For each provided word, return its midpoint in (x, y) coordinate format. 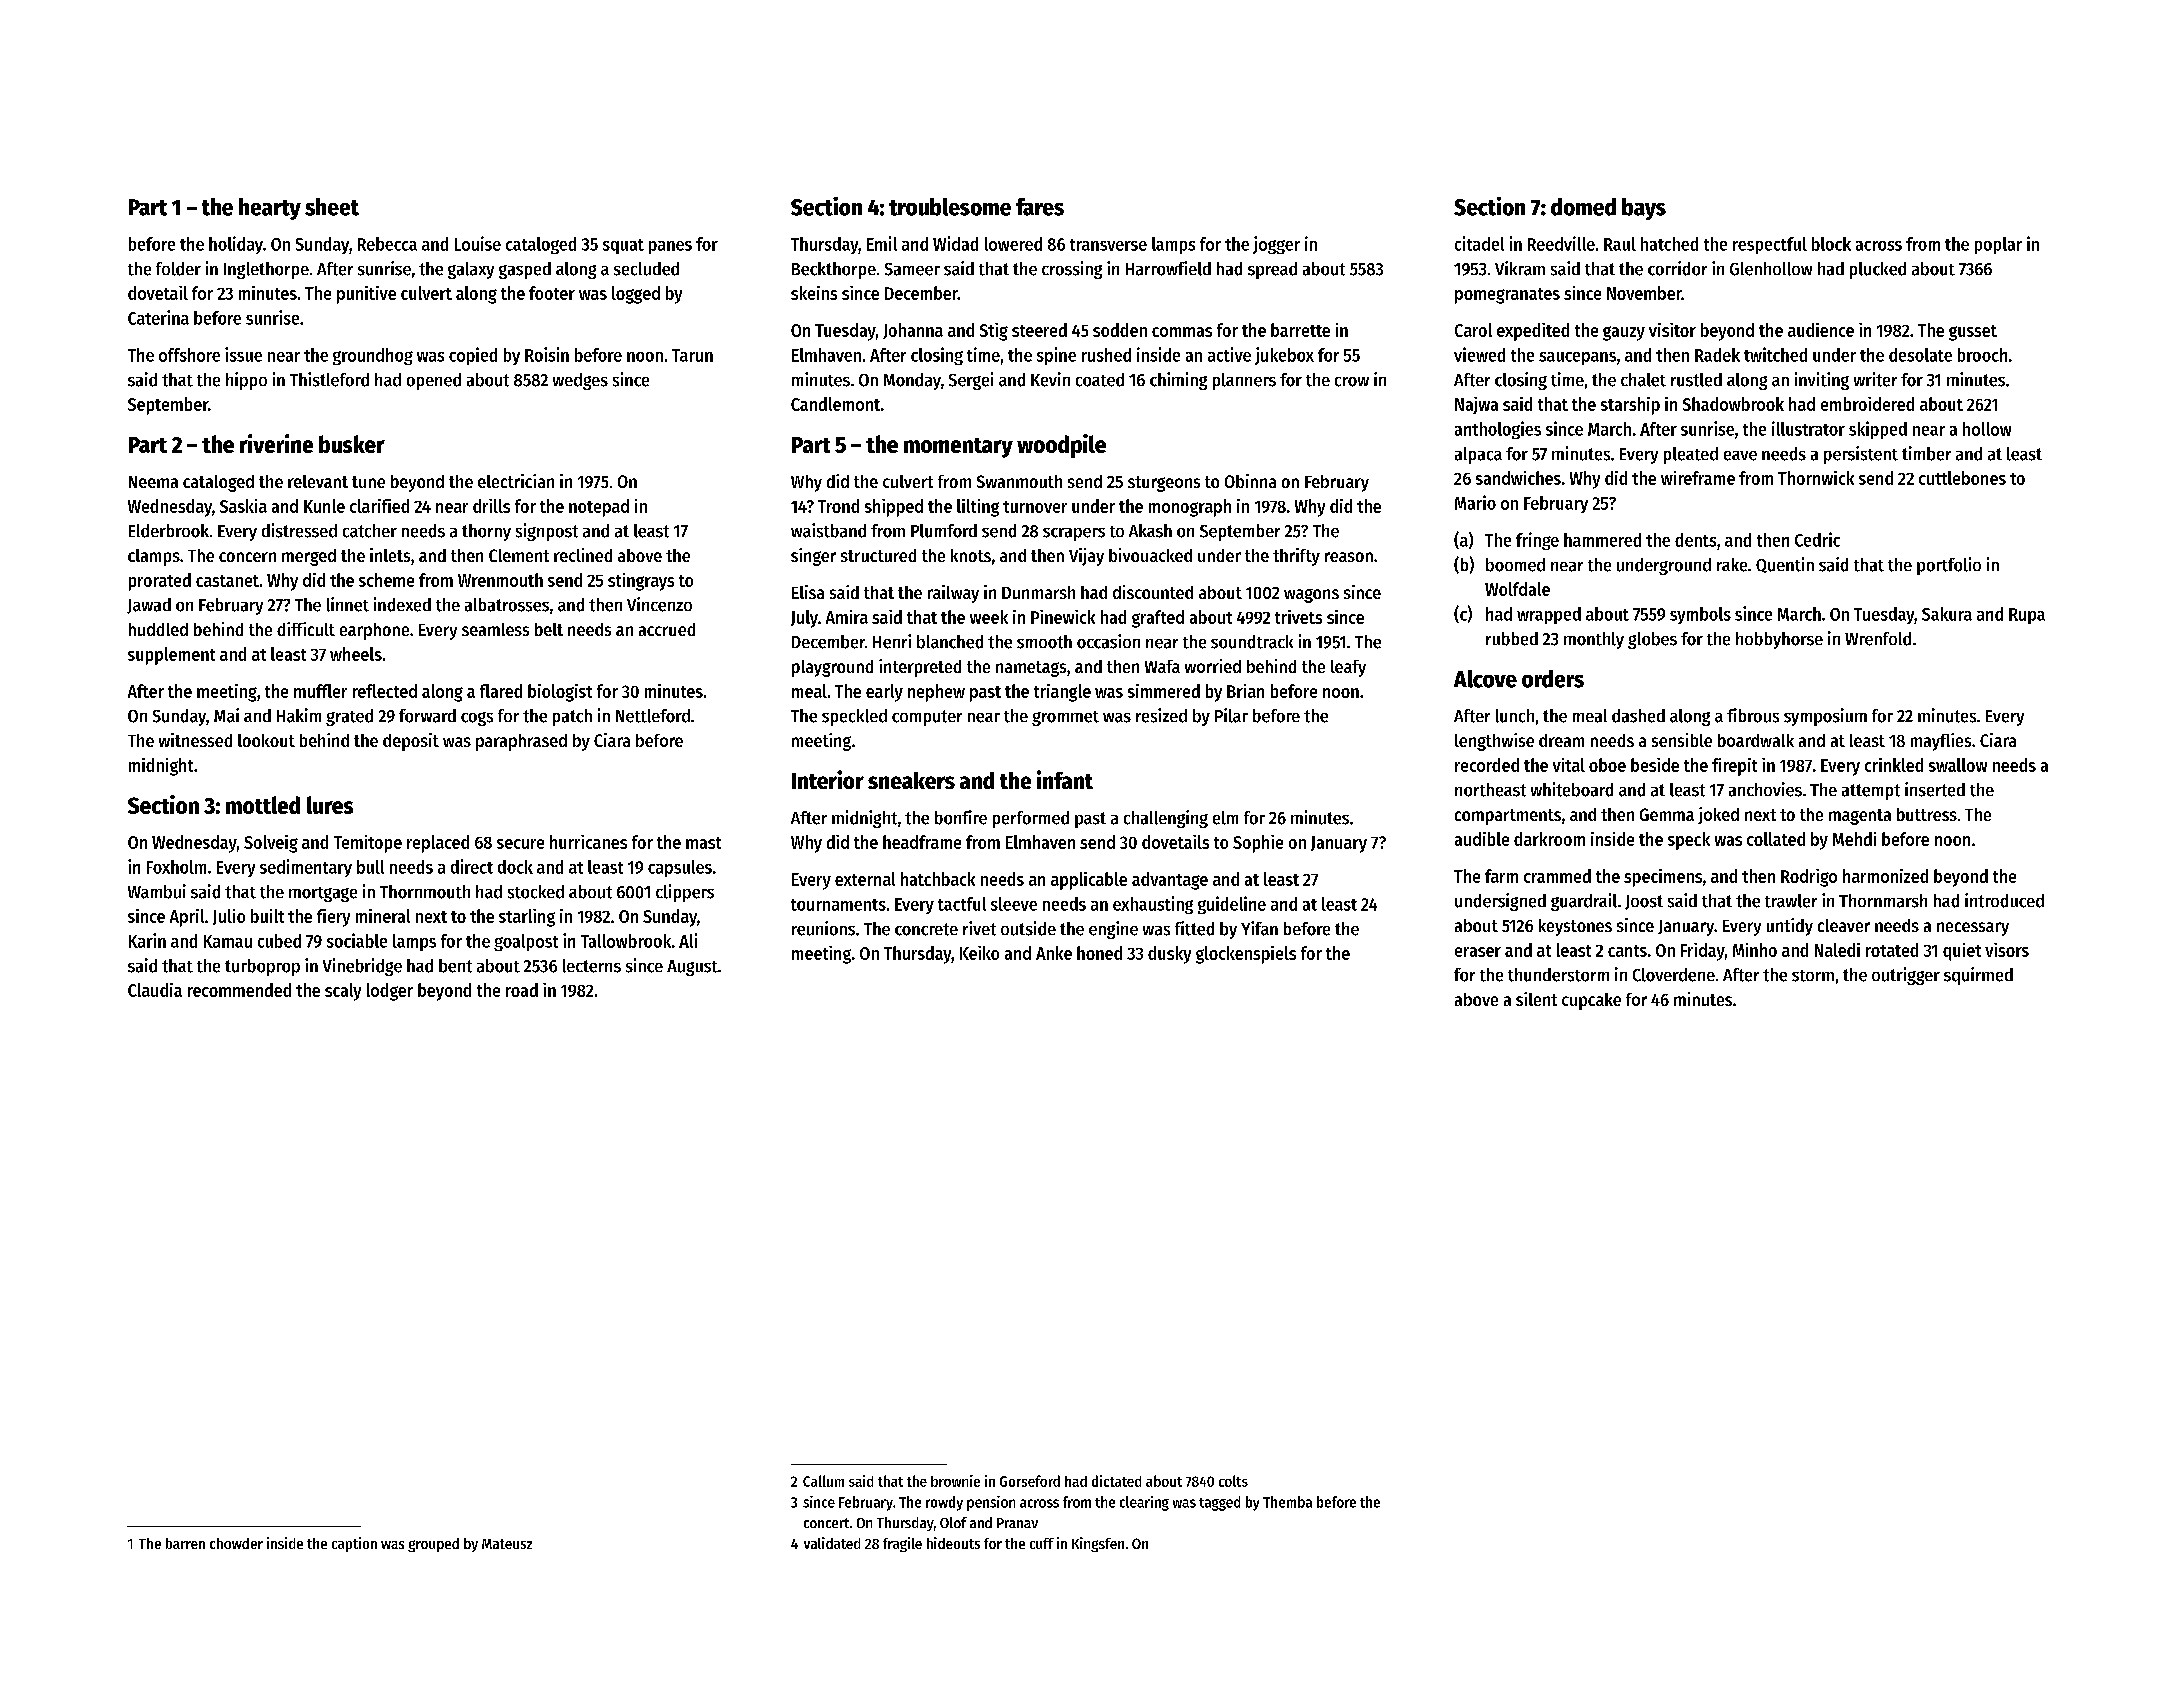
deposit (411, 742)
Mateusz (507, 1544)
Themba (1287, 1502)
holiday (236, 245)
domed (1583, 207)
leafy (1348, 668)
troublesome (950, 207)
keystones (1575, 927)
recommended (239, 990)
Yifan (1259, 928)
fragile (902, 1544)
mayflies (1941, 742)
